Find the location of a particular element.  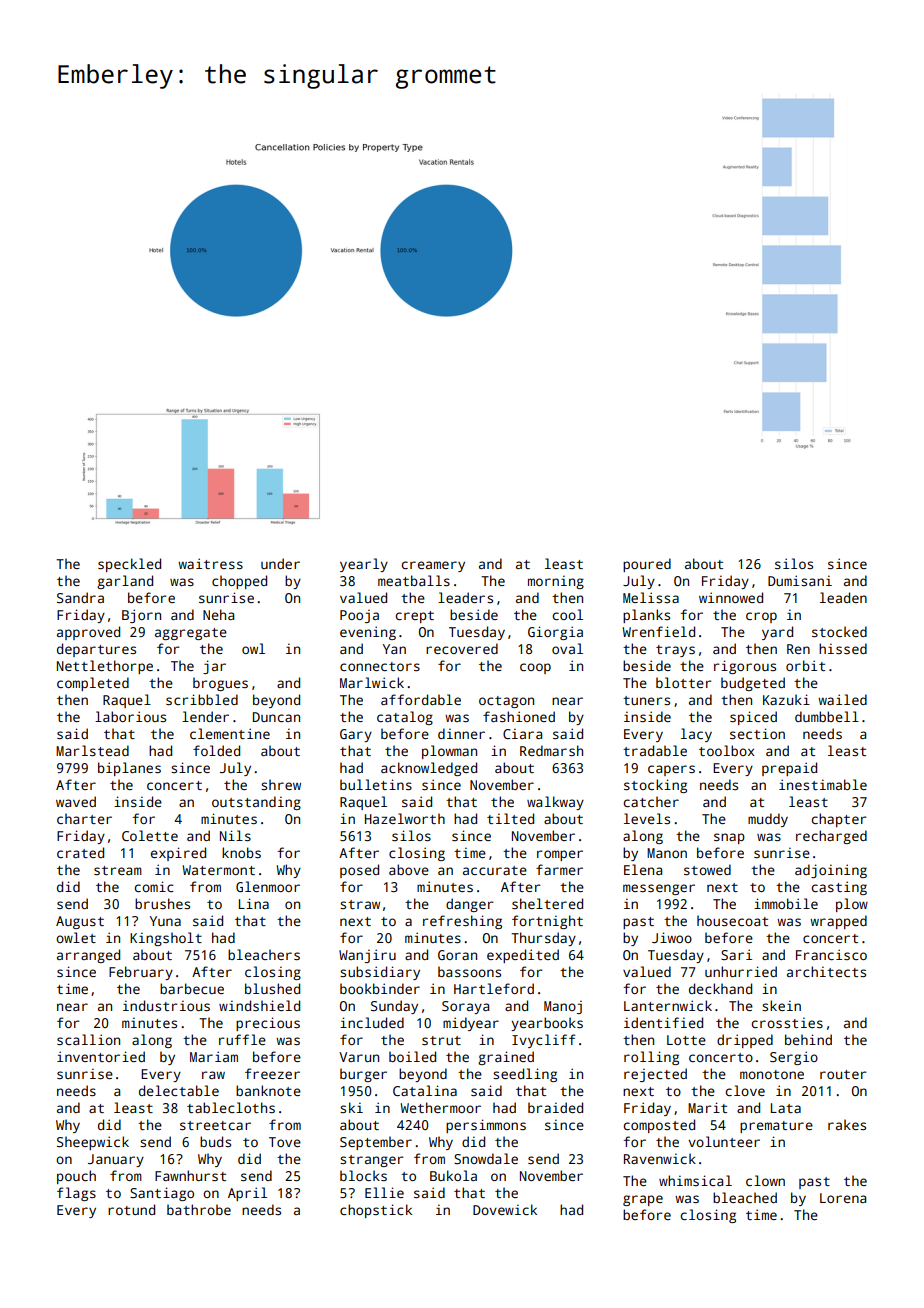

oval is located at coordinates (567, 648).
